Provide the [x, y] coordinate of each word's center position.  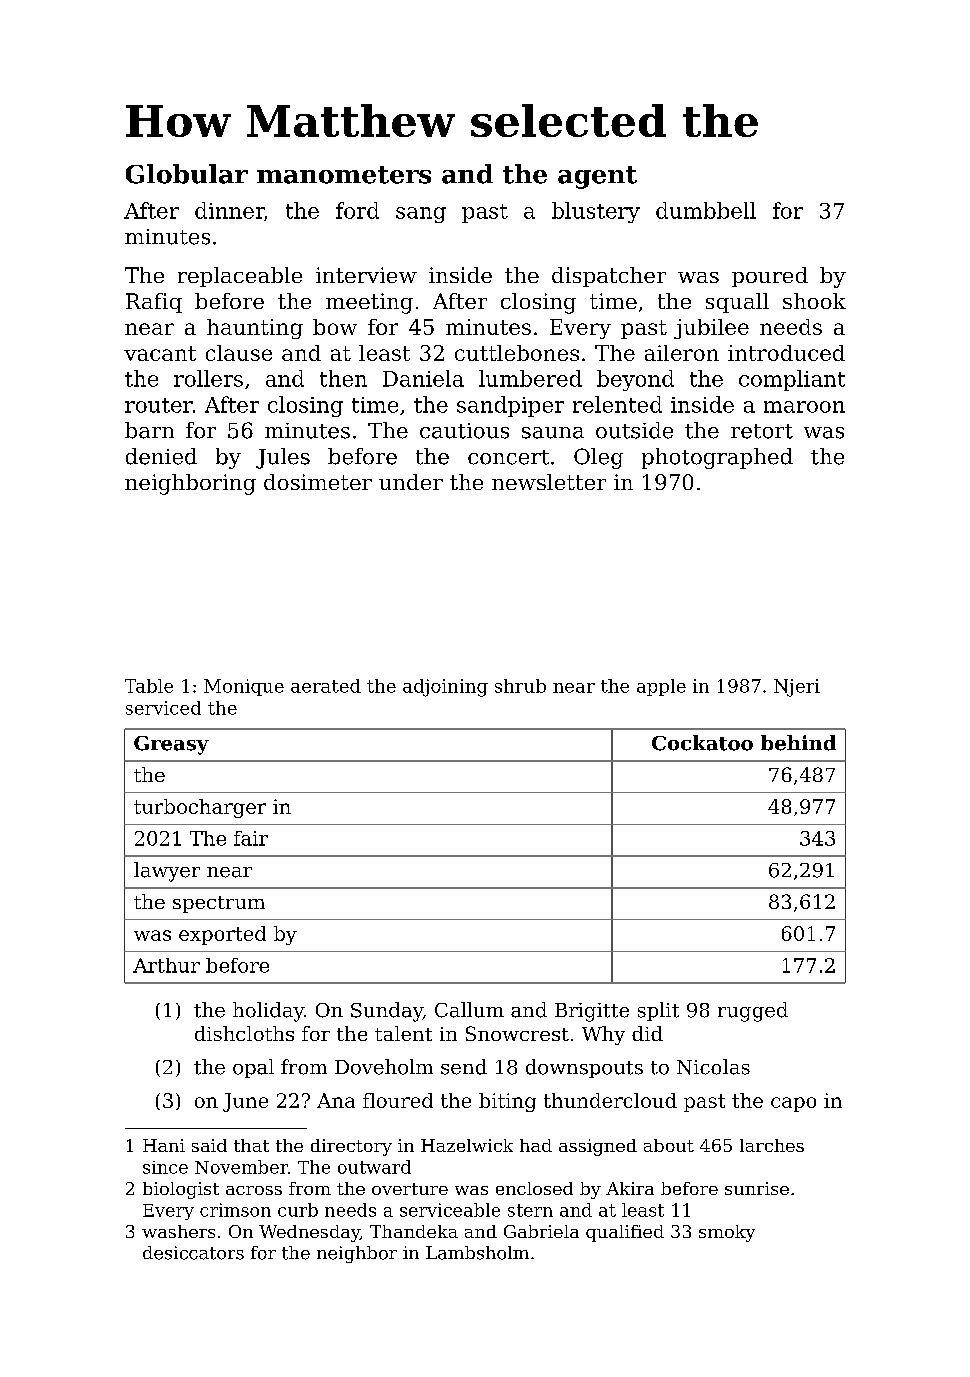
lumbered [530, 378]
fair [251, 838]
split [658, 1011]
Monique [244, 687]
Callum [469, 1010]
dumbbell [706, 210]
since [165, 1167]
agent [597, 177]
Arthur [166, 965]
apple [661, 687]
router [159, 405]
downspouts [584, 1068]
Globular [187, 174]
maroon [804, 407]
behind [798, 743]
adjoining [445, 688]
